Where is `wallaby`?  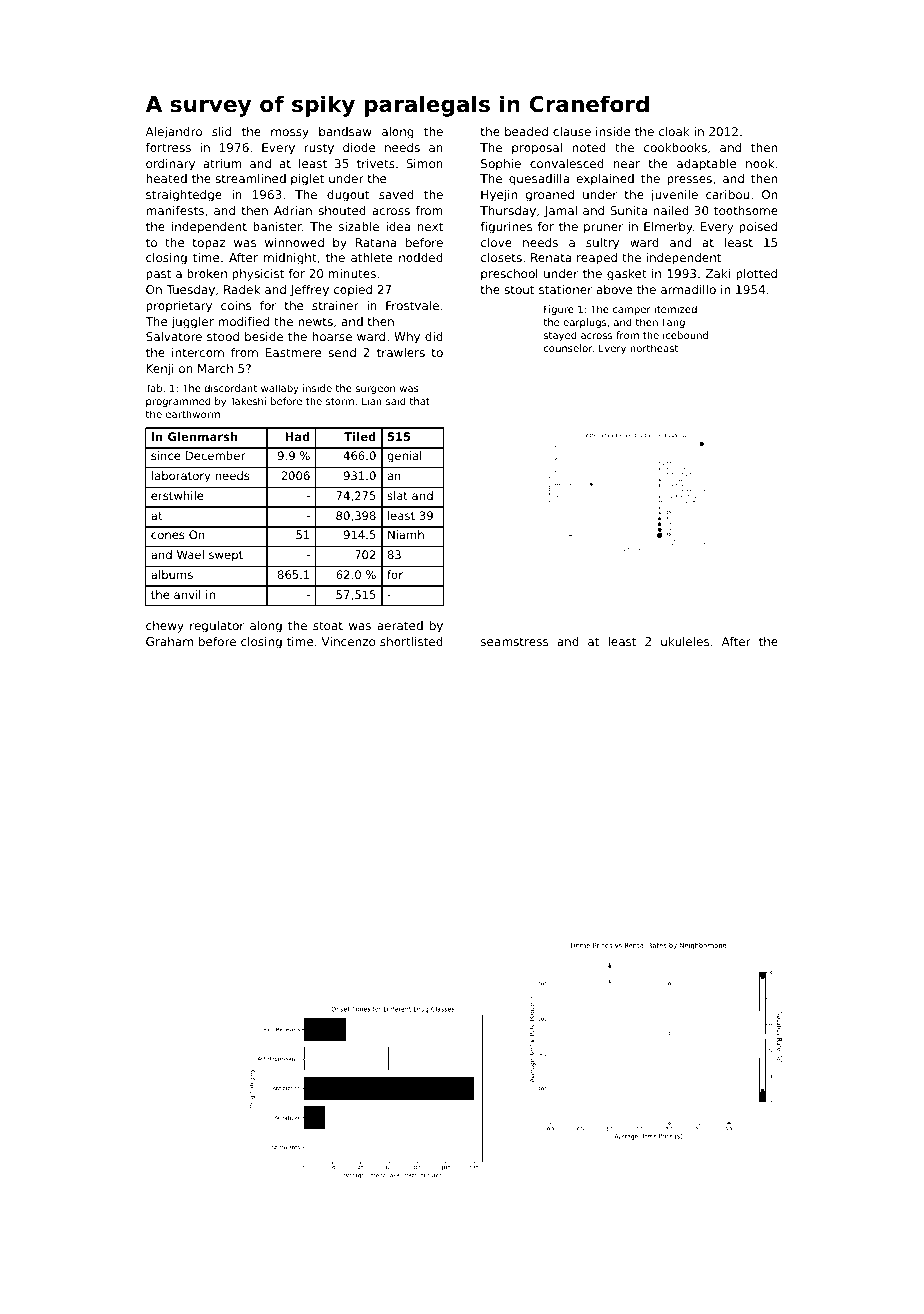 wallaby is located at coordinates (280, 389).
